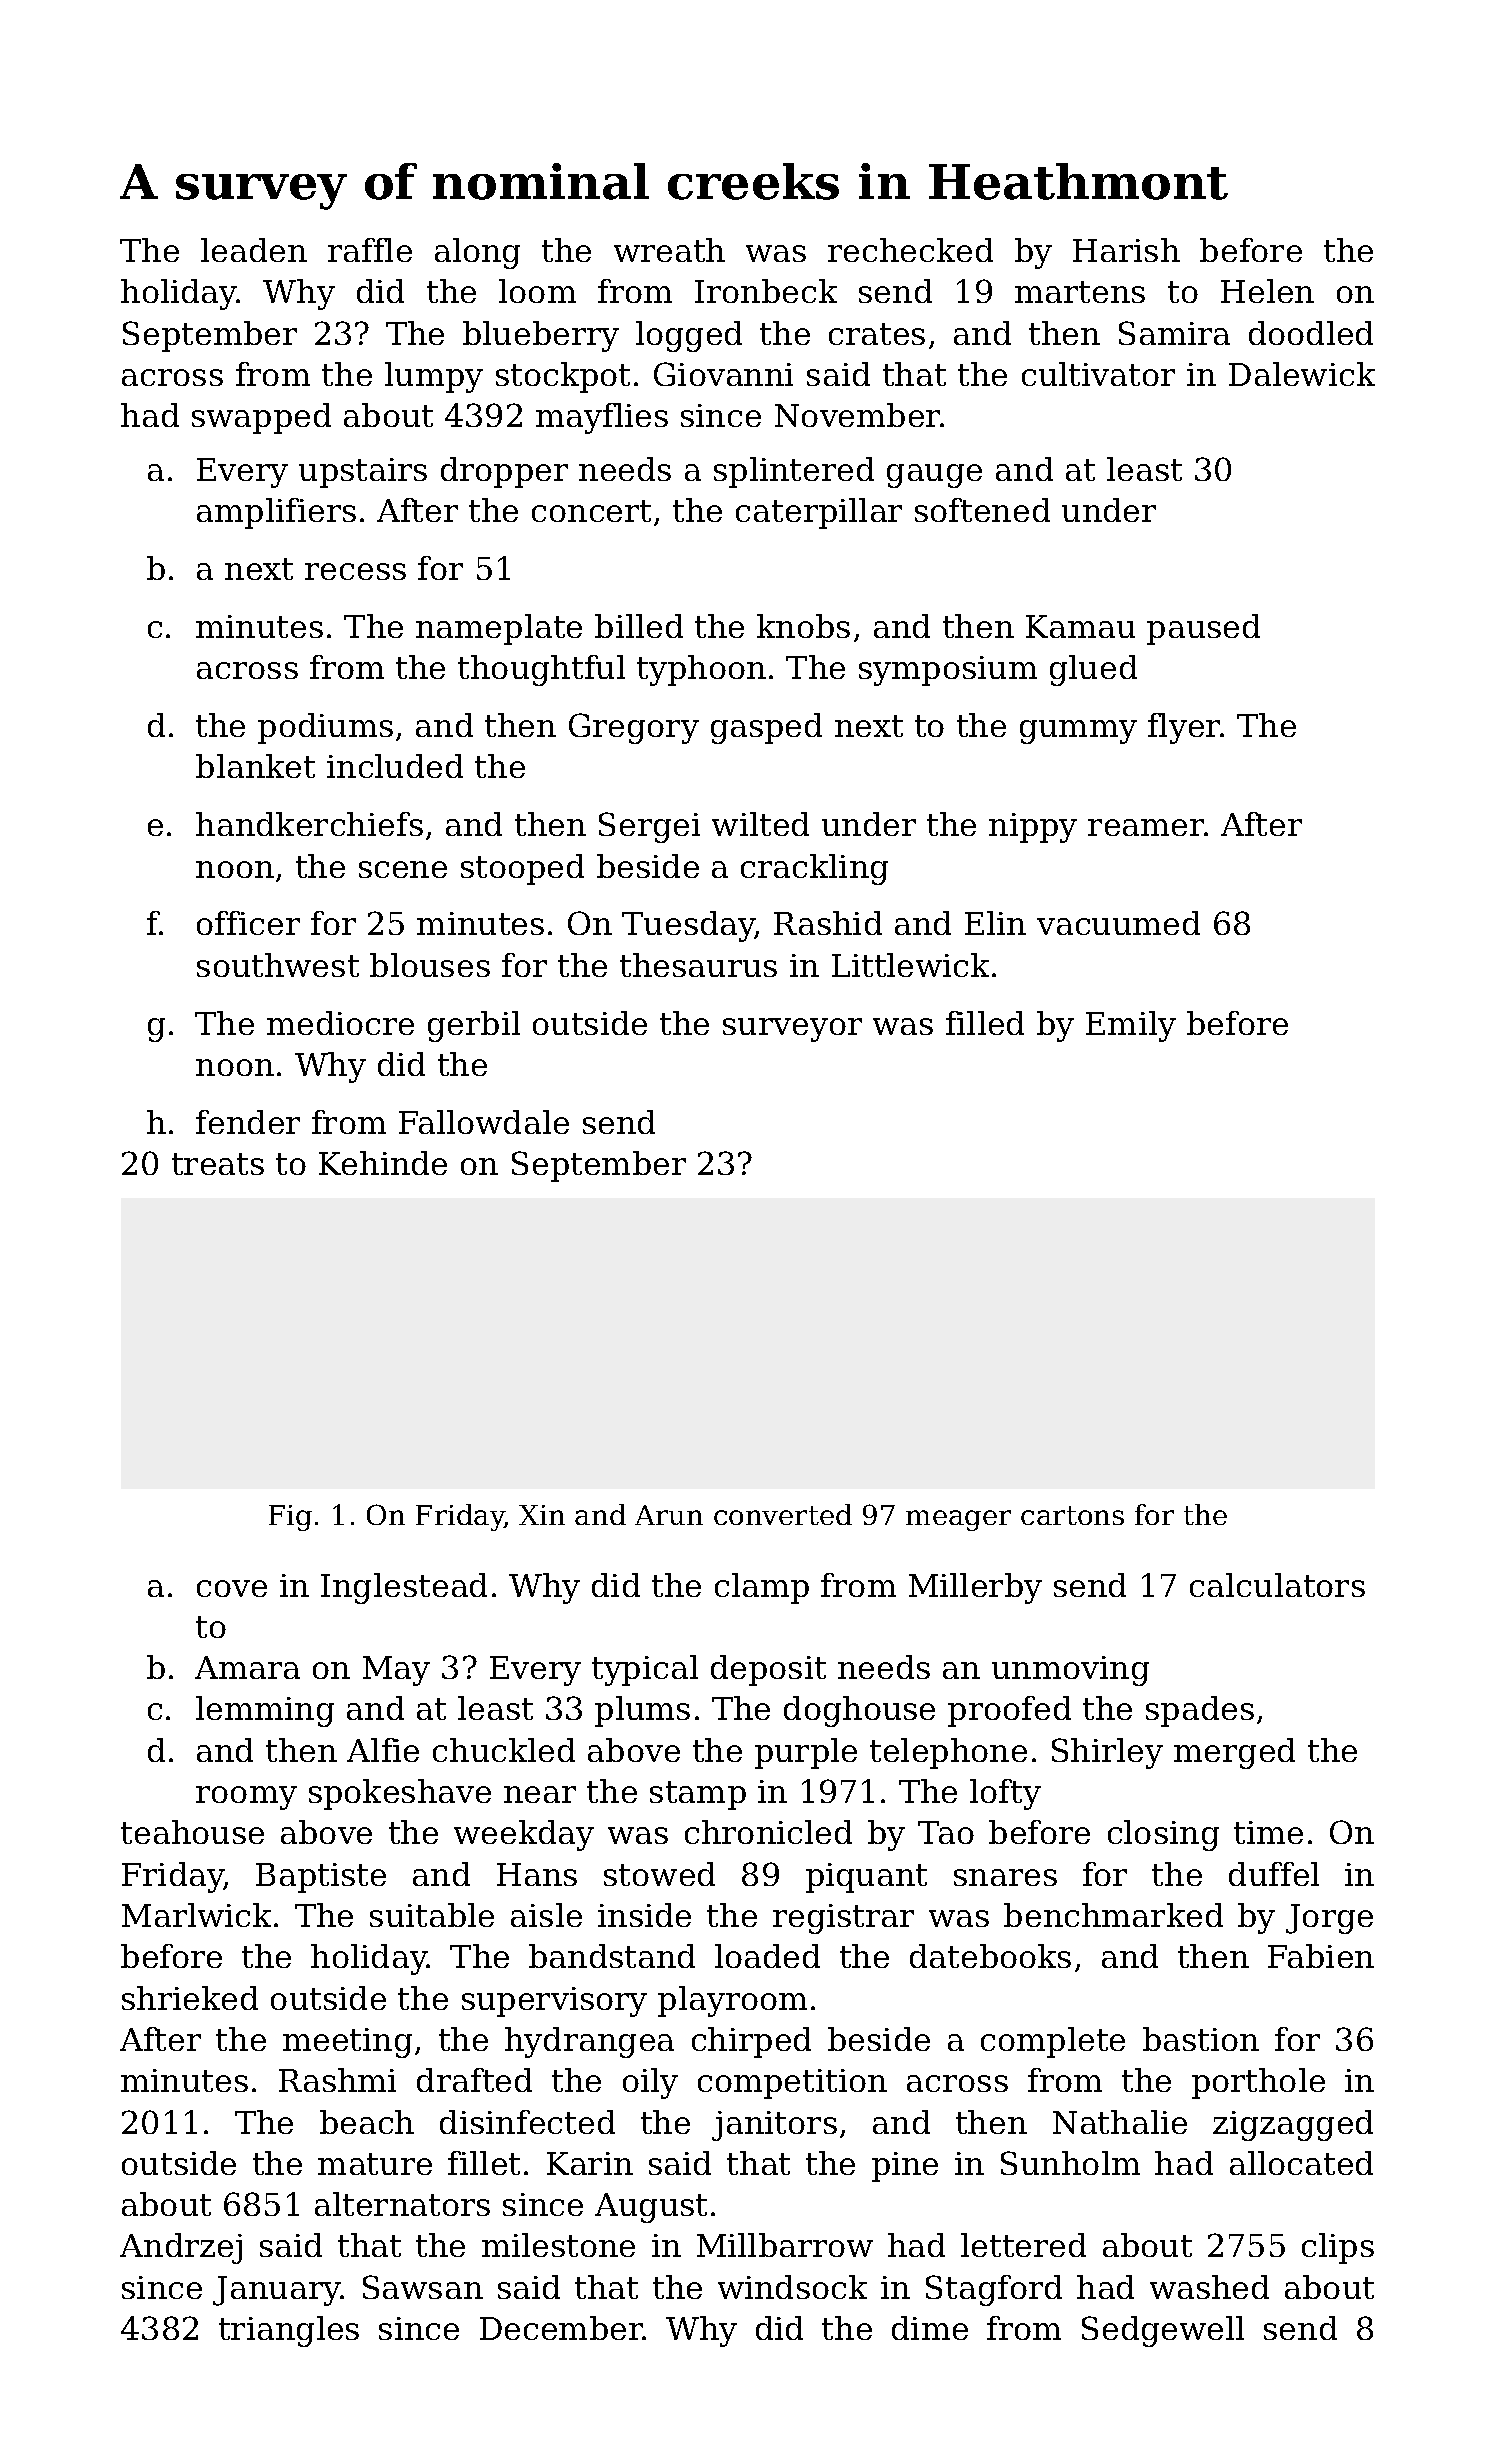  What do you see at coordinates (181, 2248) in the page?
I see `Andrzej` at bounding box center [181, 2248].
